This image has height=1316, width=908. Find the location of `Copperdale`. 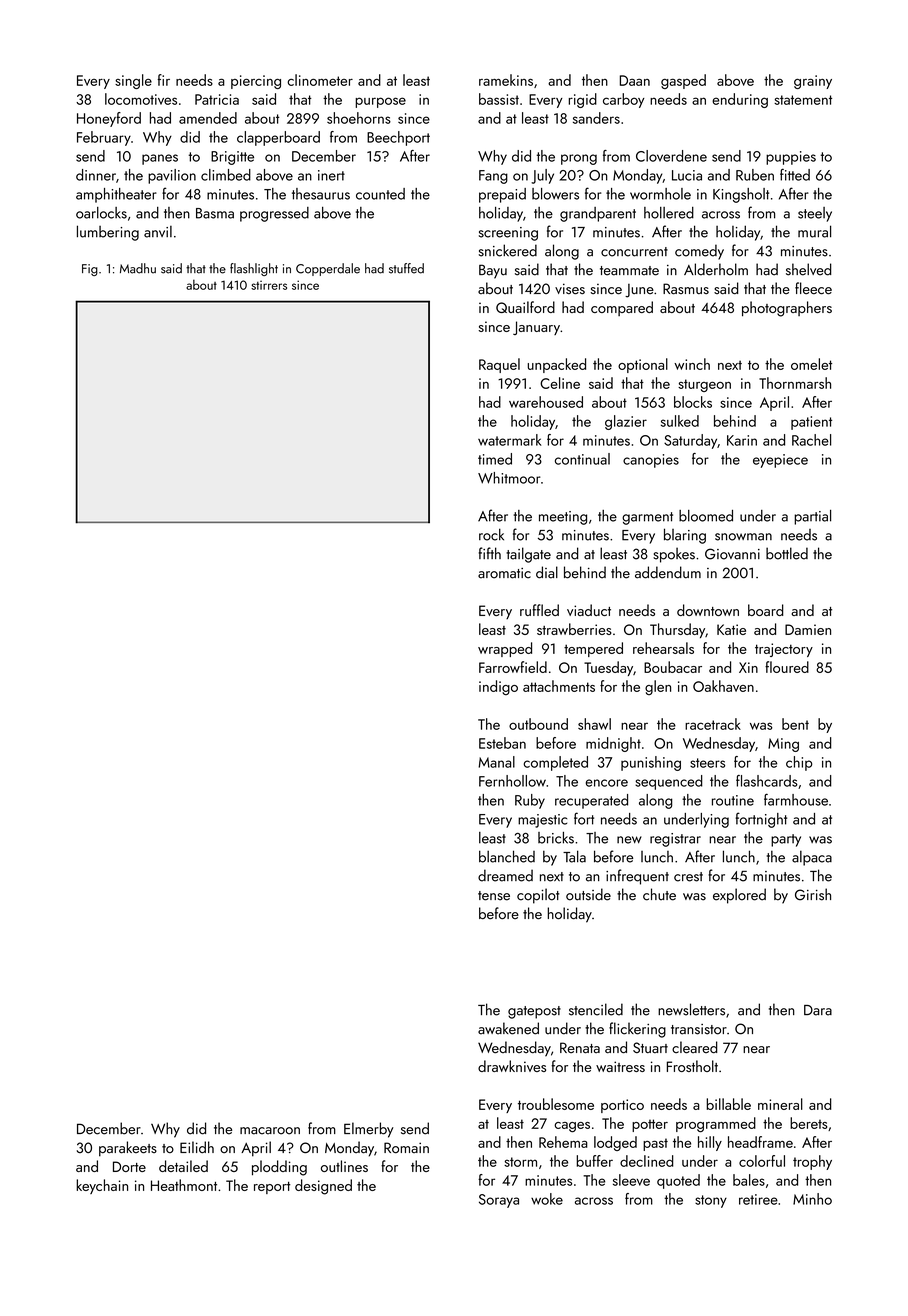

Copperdale is located at coordinates (328, 269).
